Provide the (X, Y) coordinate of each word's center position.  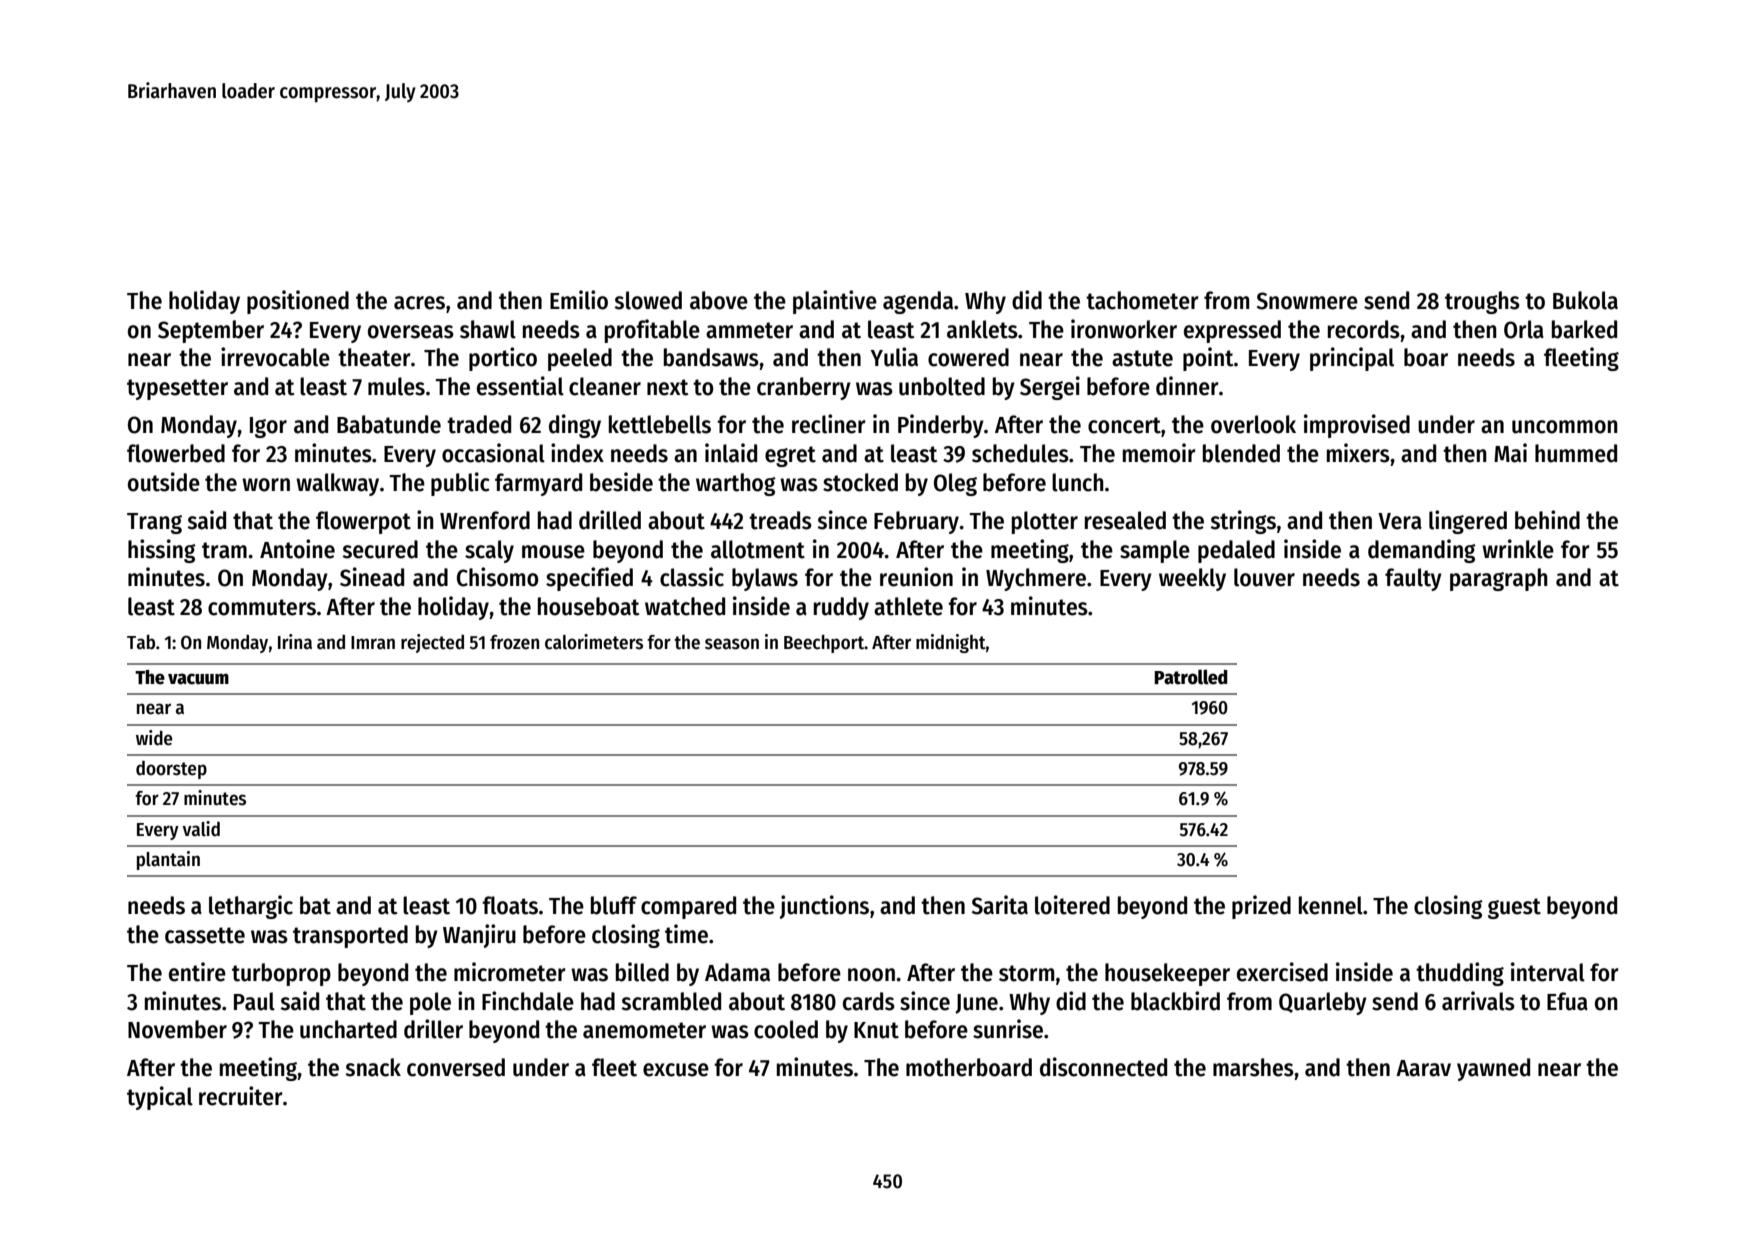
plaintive (835, 302)
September (211, 331)
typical (160, 1098)
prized (1261, 907)
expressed (1232, 331)
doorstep (171, 770)
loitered (1072, 905)
